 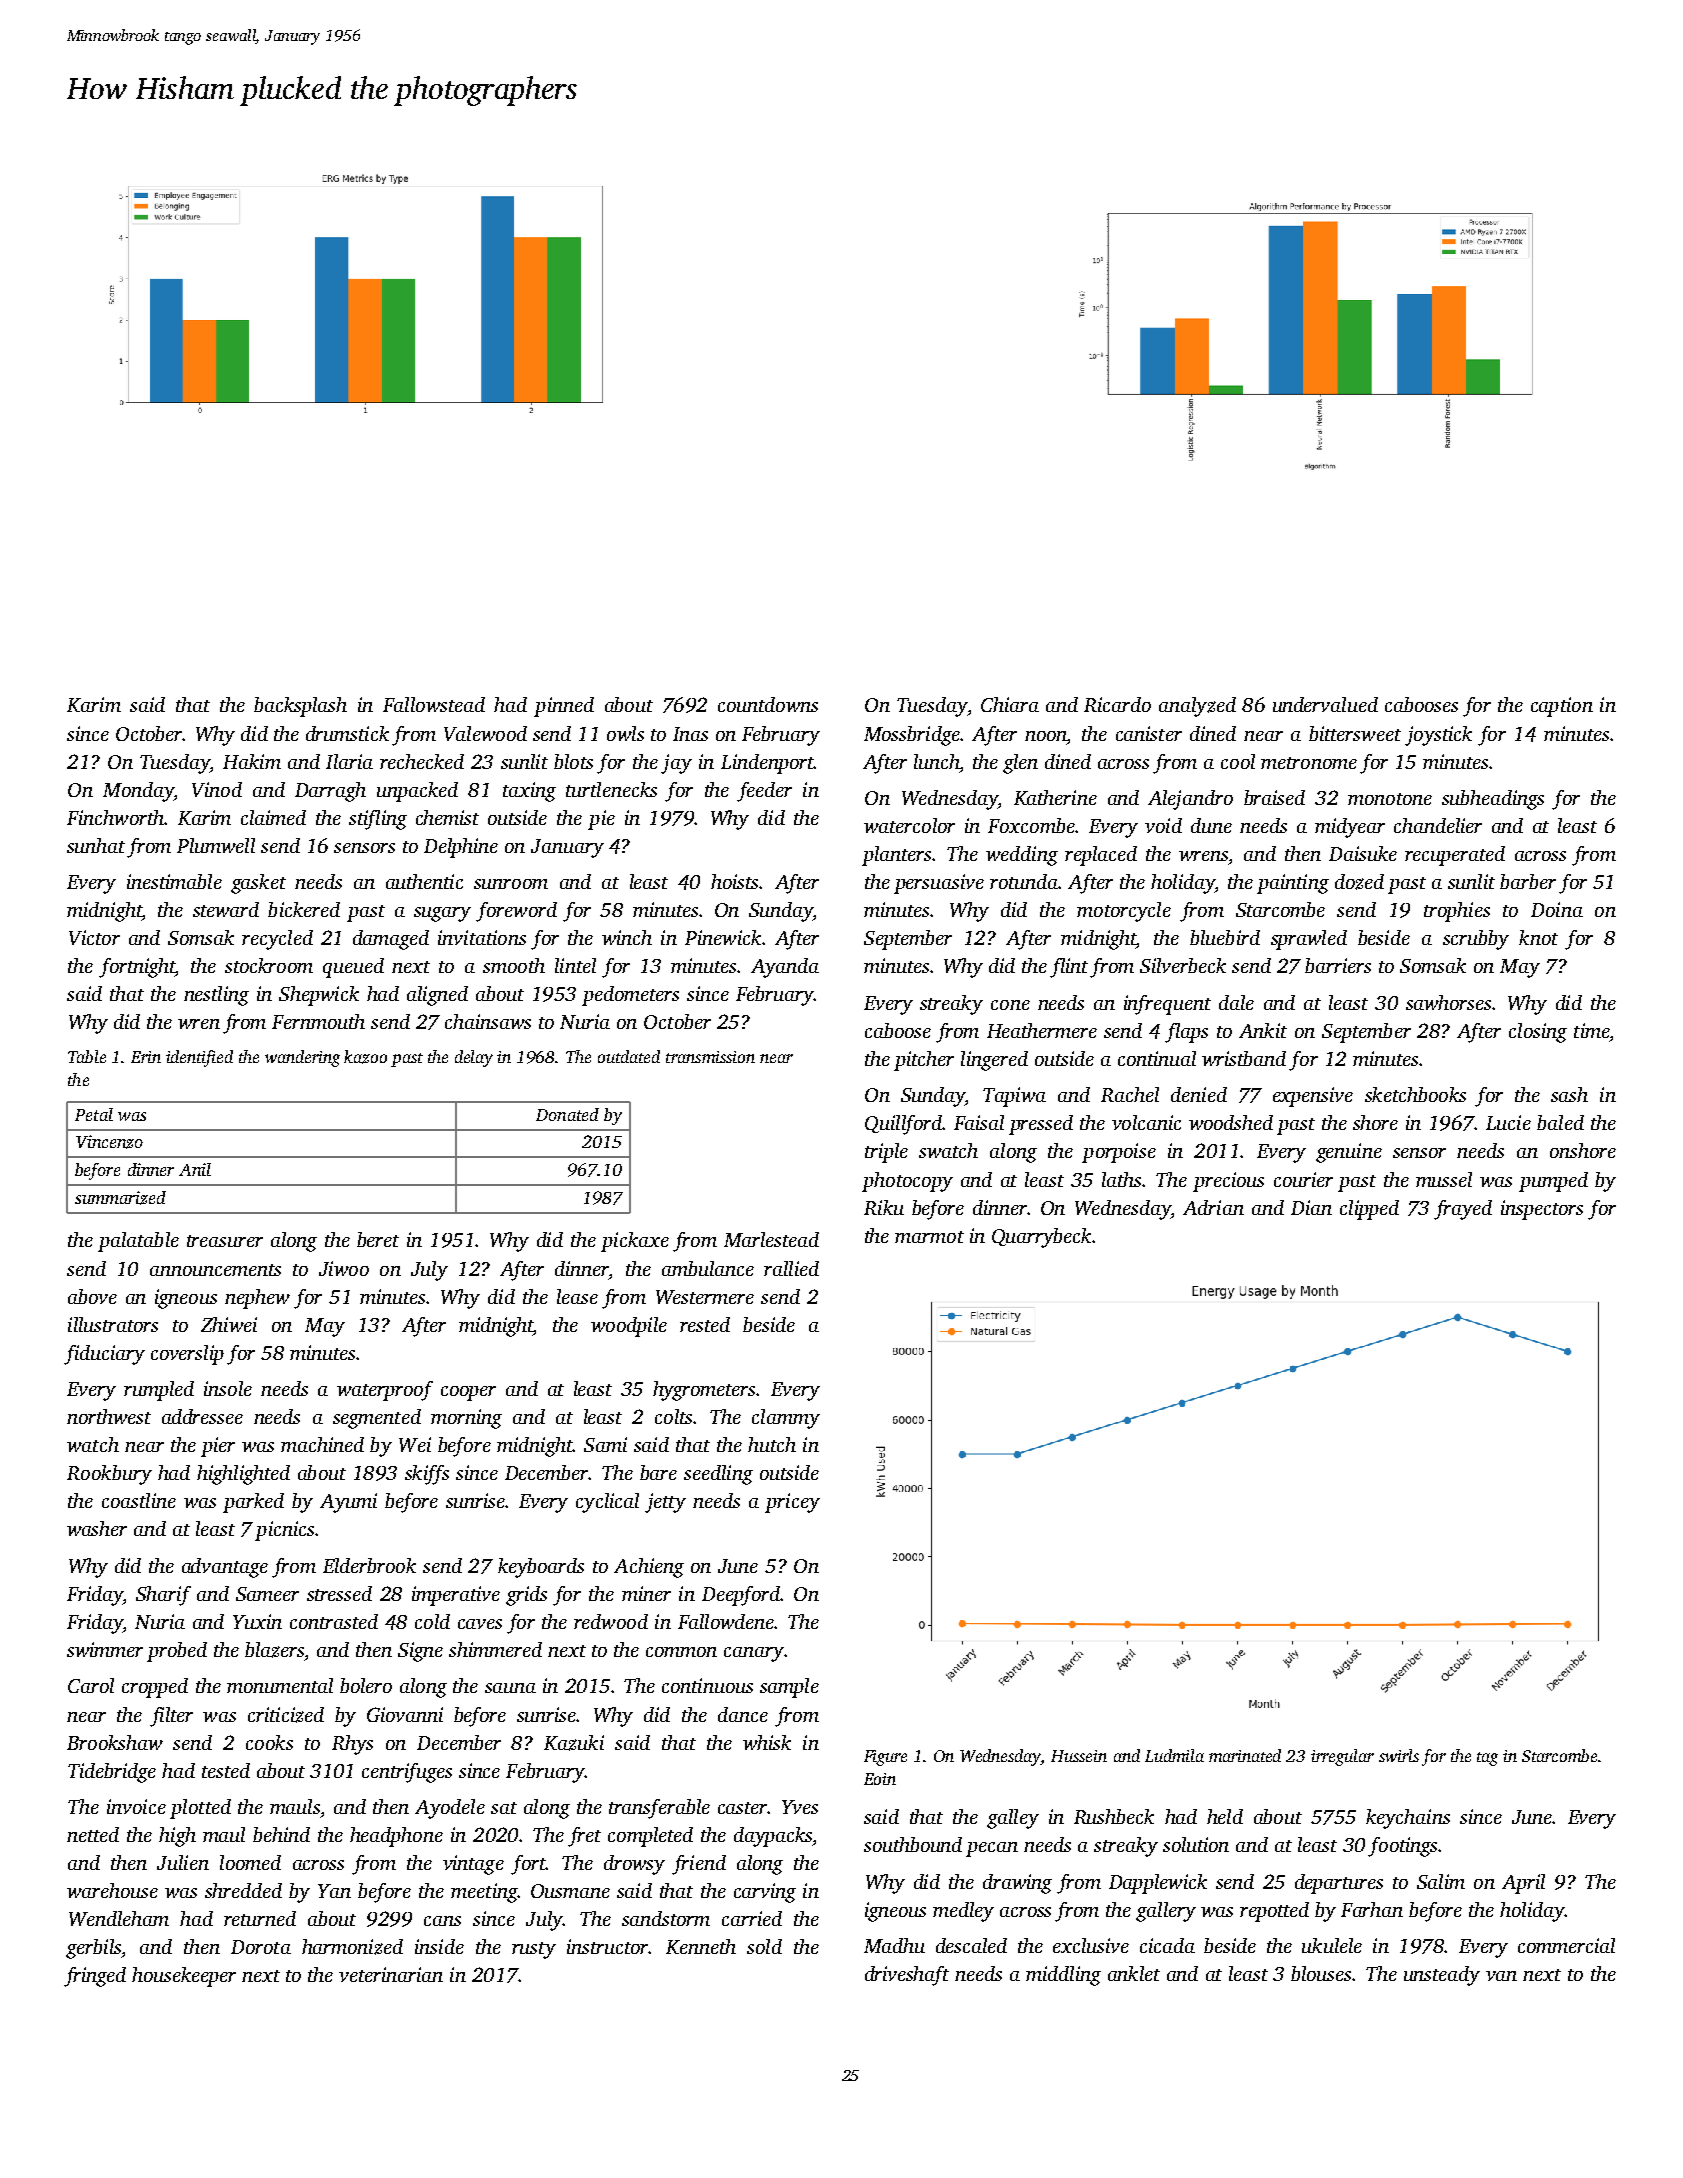 What do you see at coordinates (1415, 1094) in the image?
I see `sketchbooks` at bounding box center [1415, 1094].
